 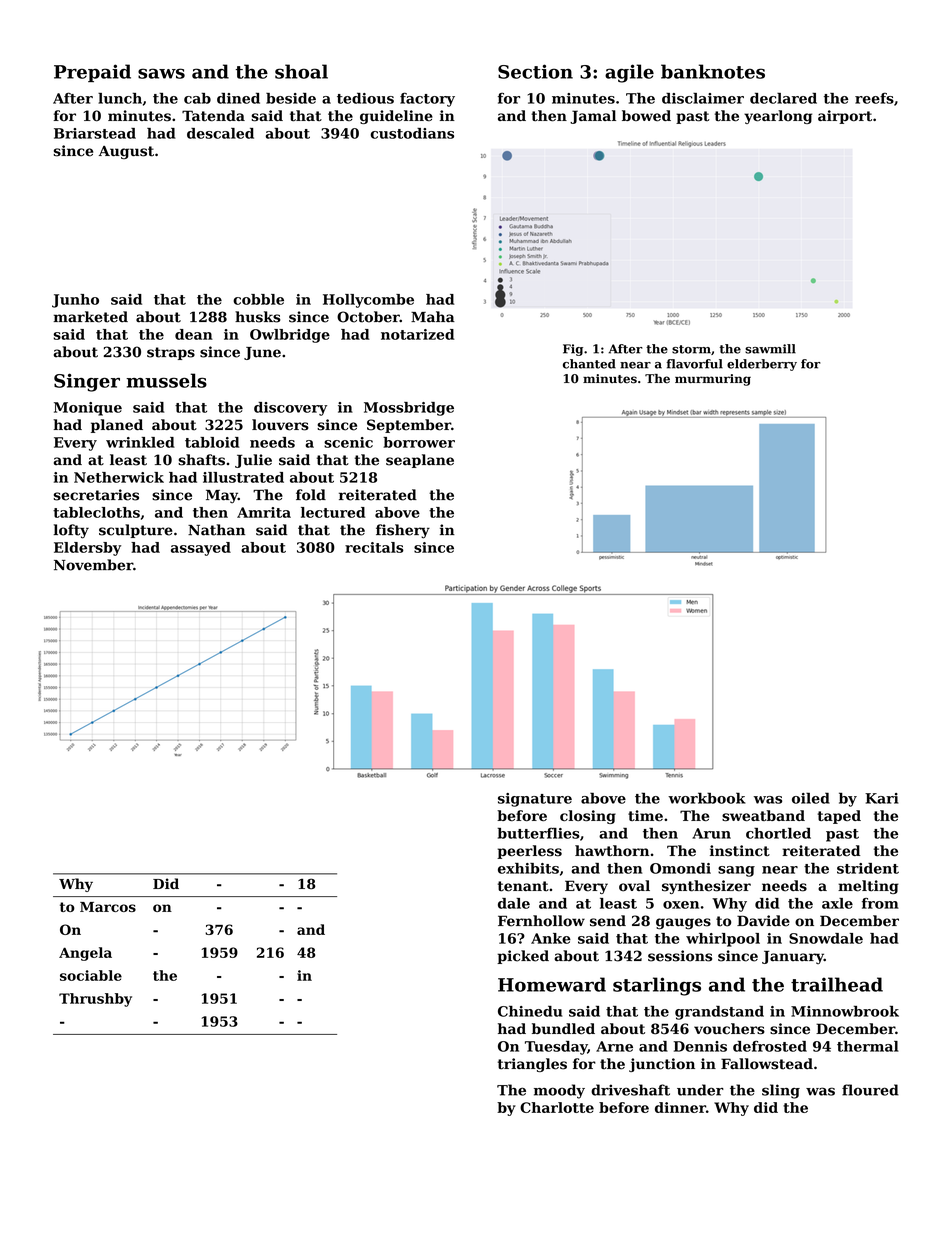 What do you see at coordinates (535, 71) in the screenshot?
I see `Section` at bounding box center [535, 71].
